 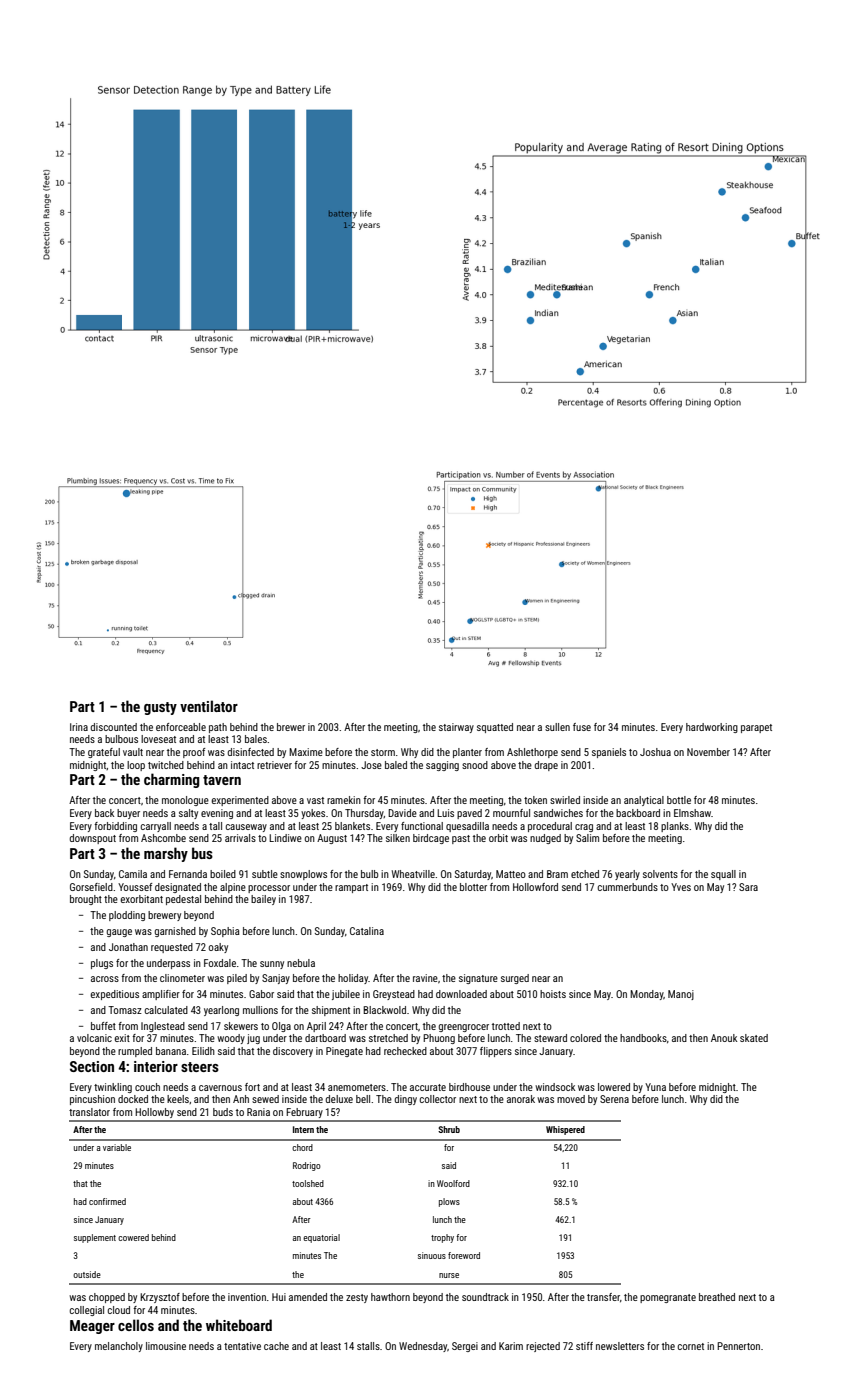 I want to click on holiday, so click(x=353, y=979).
